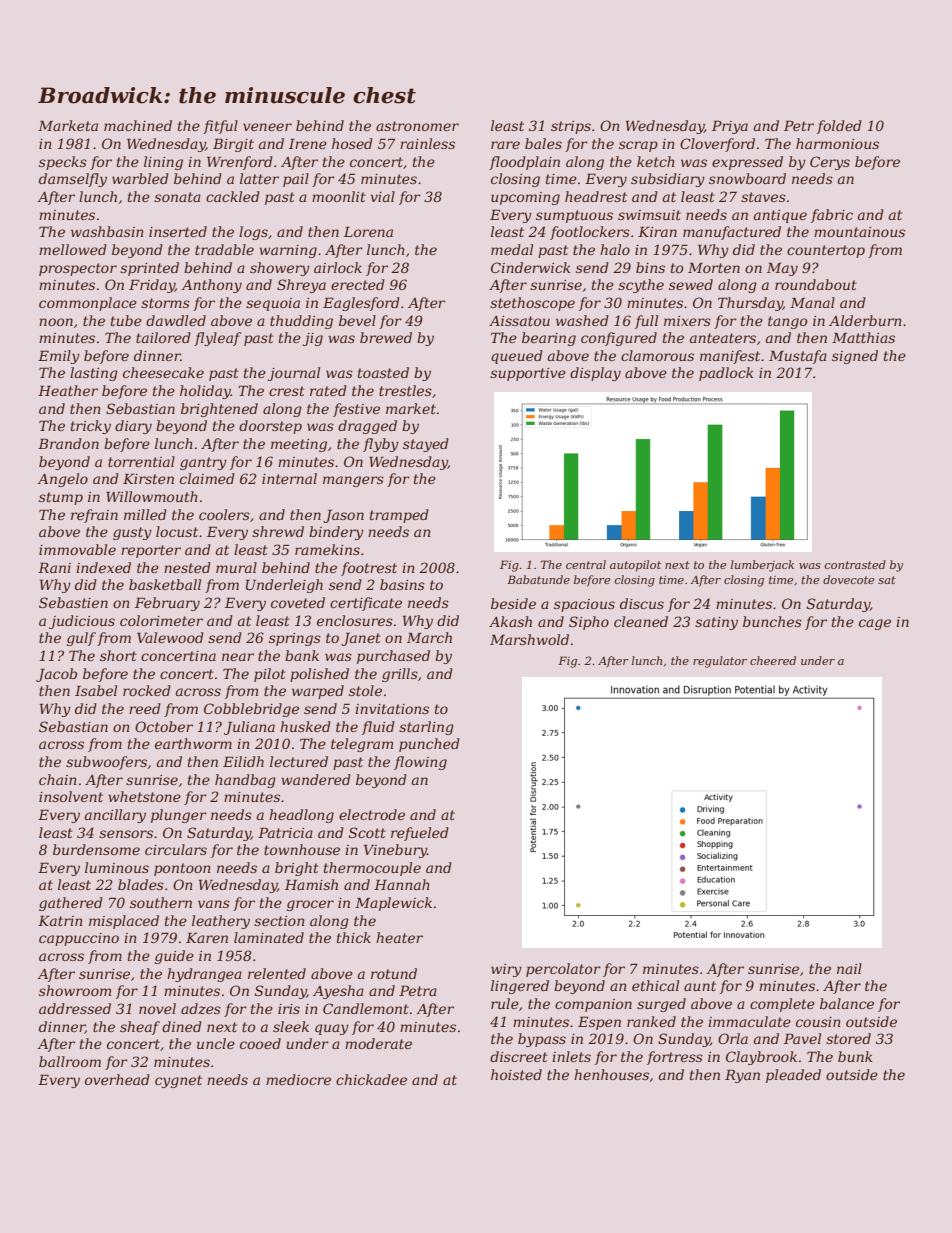 Image resolution: width=952 pixels, height=1233 pixels. What do you see at coordinates (571, 127) in the page?
I see `strips` at bounding box center [571, 127].
